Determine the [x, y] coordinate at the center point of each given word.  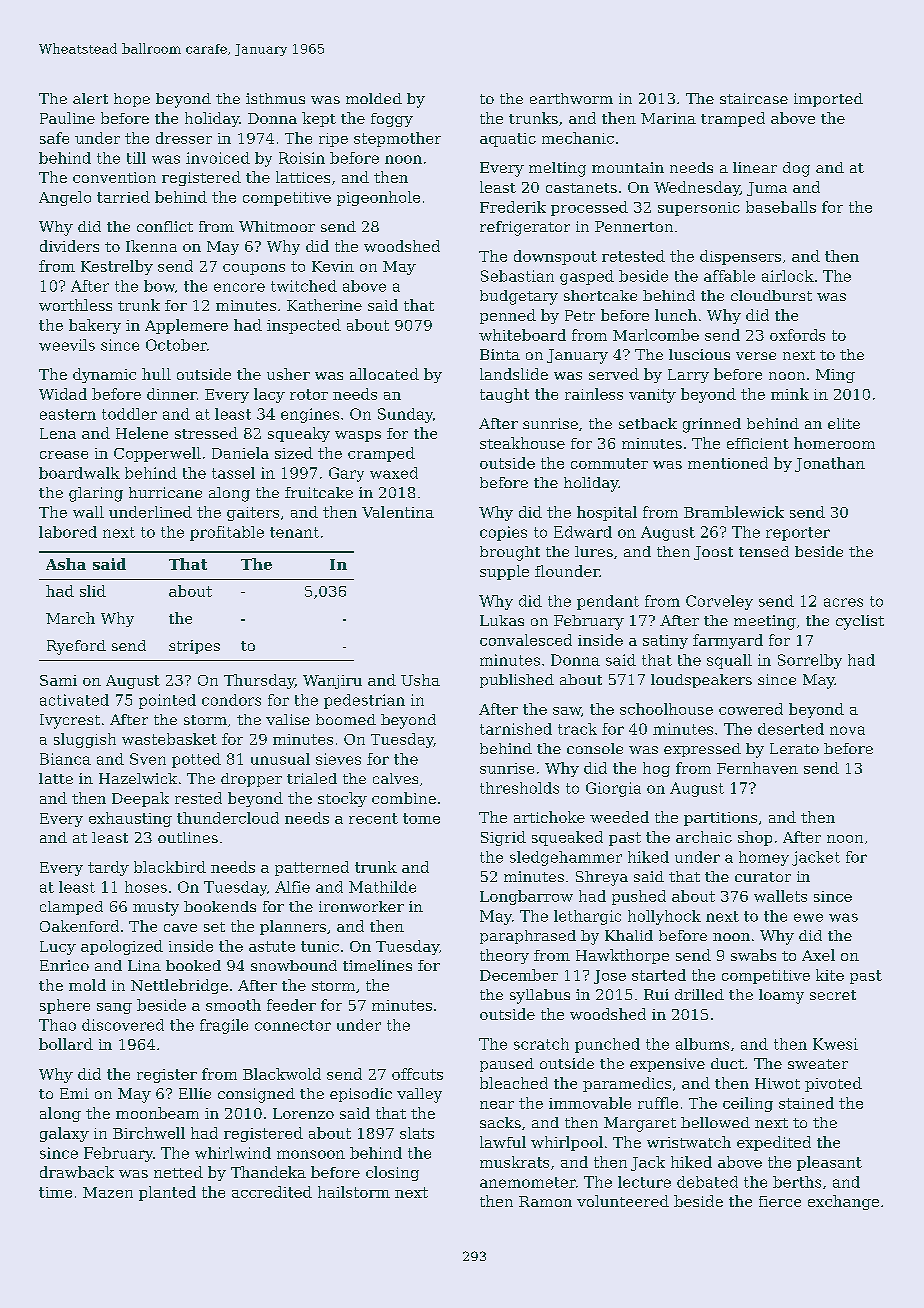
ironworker [361, 906]
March [70, 618]
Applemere [186, 326]
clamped [71, 908]
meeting [765, 622]
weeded [619, 817]
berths [797, 1182]
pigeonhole [378, 198]
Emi [74, 1093]
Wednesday [697, 188]
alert [90, 98]
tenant [294, 532]
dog [796, 169]
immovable [590, 1103]
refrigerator [525, 228]
